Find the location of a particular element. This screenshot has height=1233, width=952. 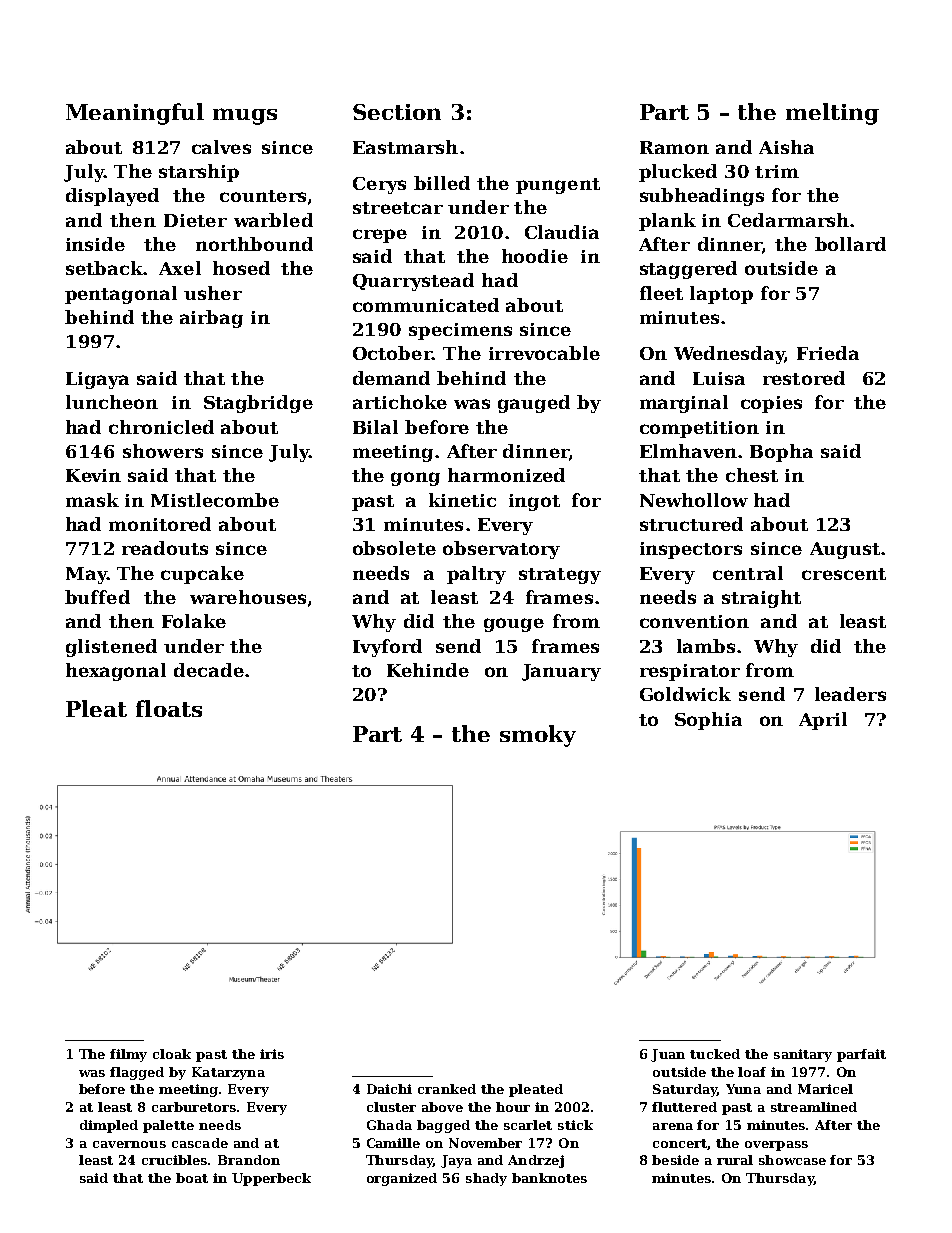

airbag is located at coordinates (211, 319).
